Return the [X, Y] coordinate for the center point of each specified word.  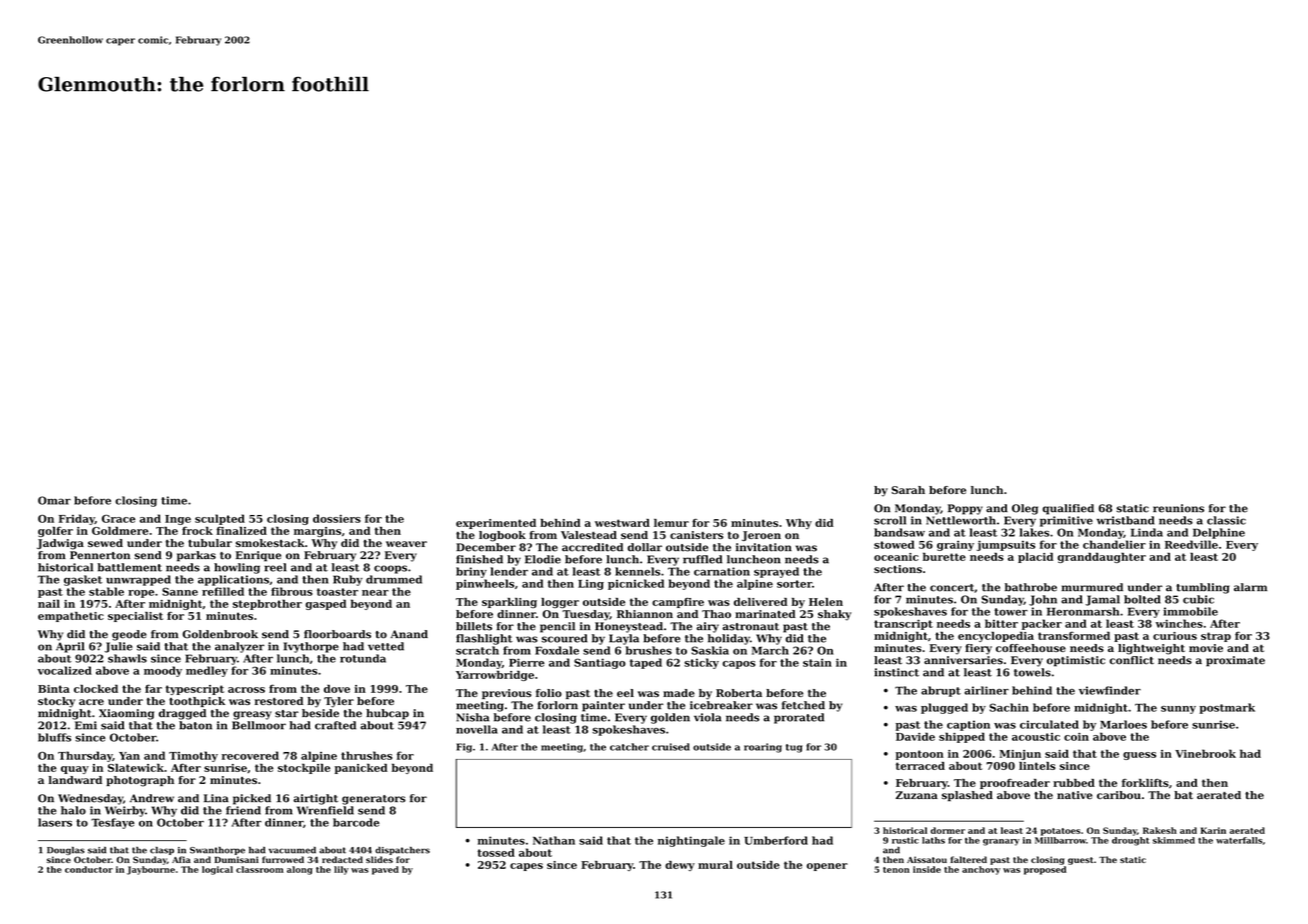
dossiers [337, 518]
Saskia [710, 650]
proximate [1235, 661]
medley [207, 671]
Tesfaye [112, 823]
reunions [1178, 508]
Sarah [908, 490]
